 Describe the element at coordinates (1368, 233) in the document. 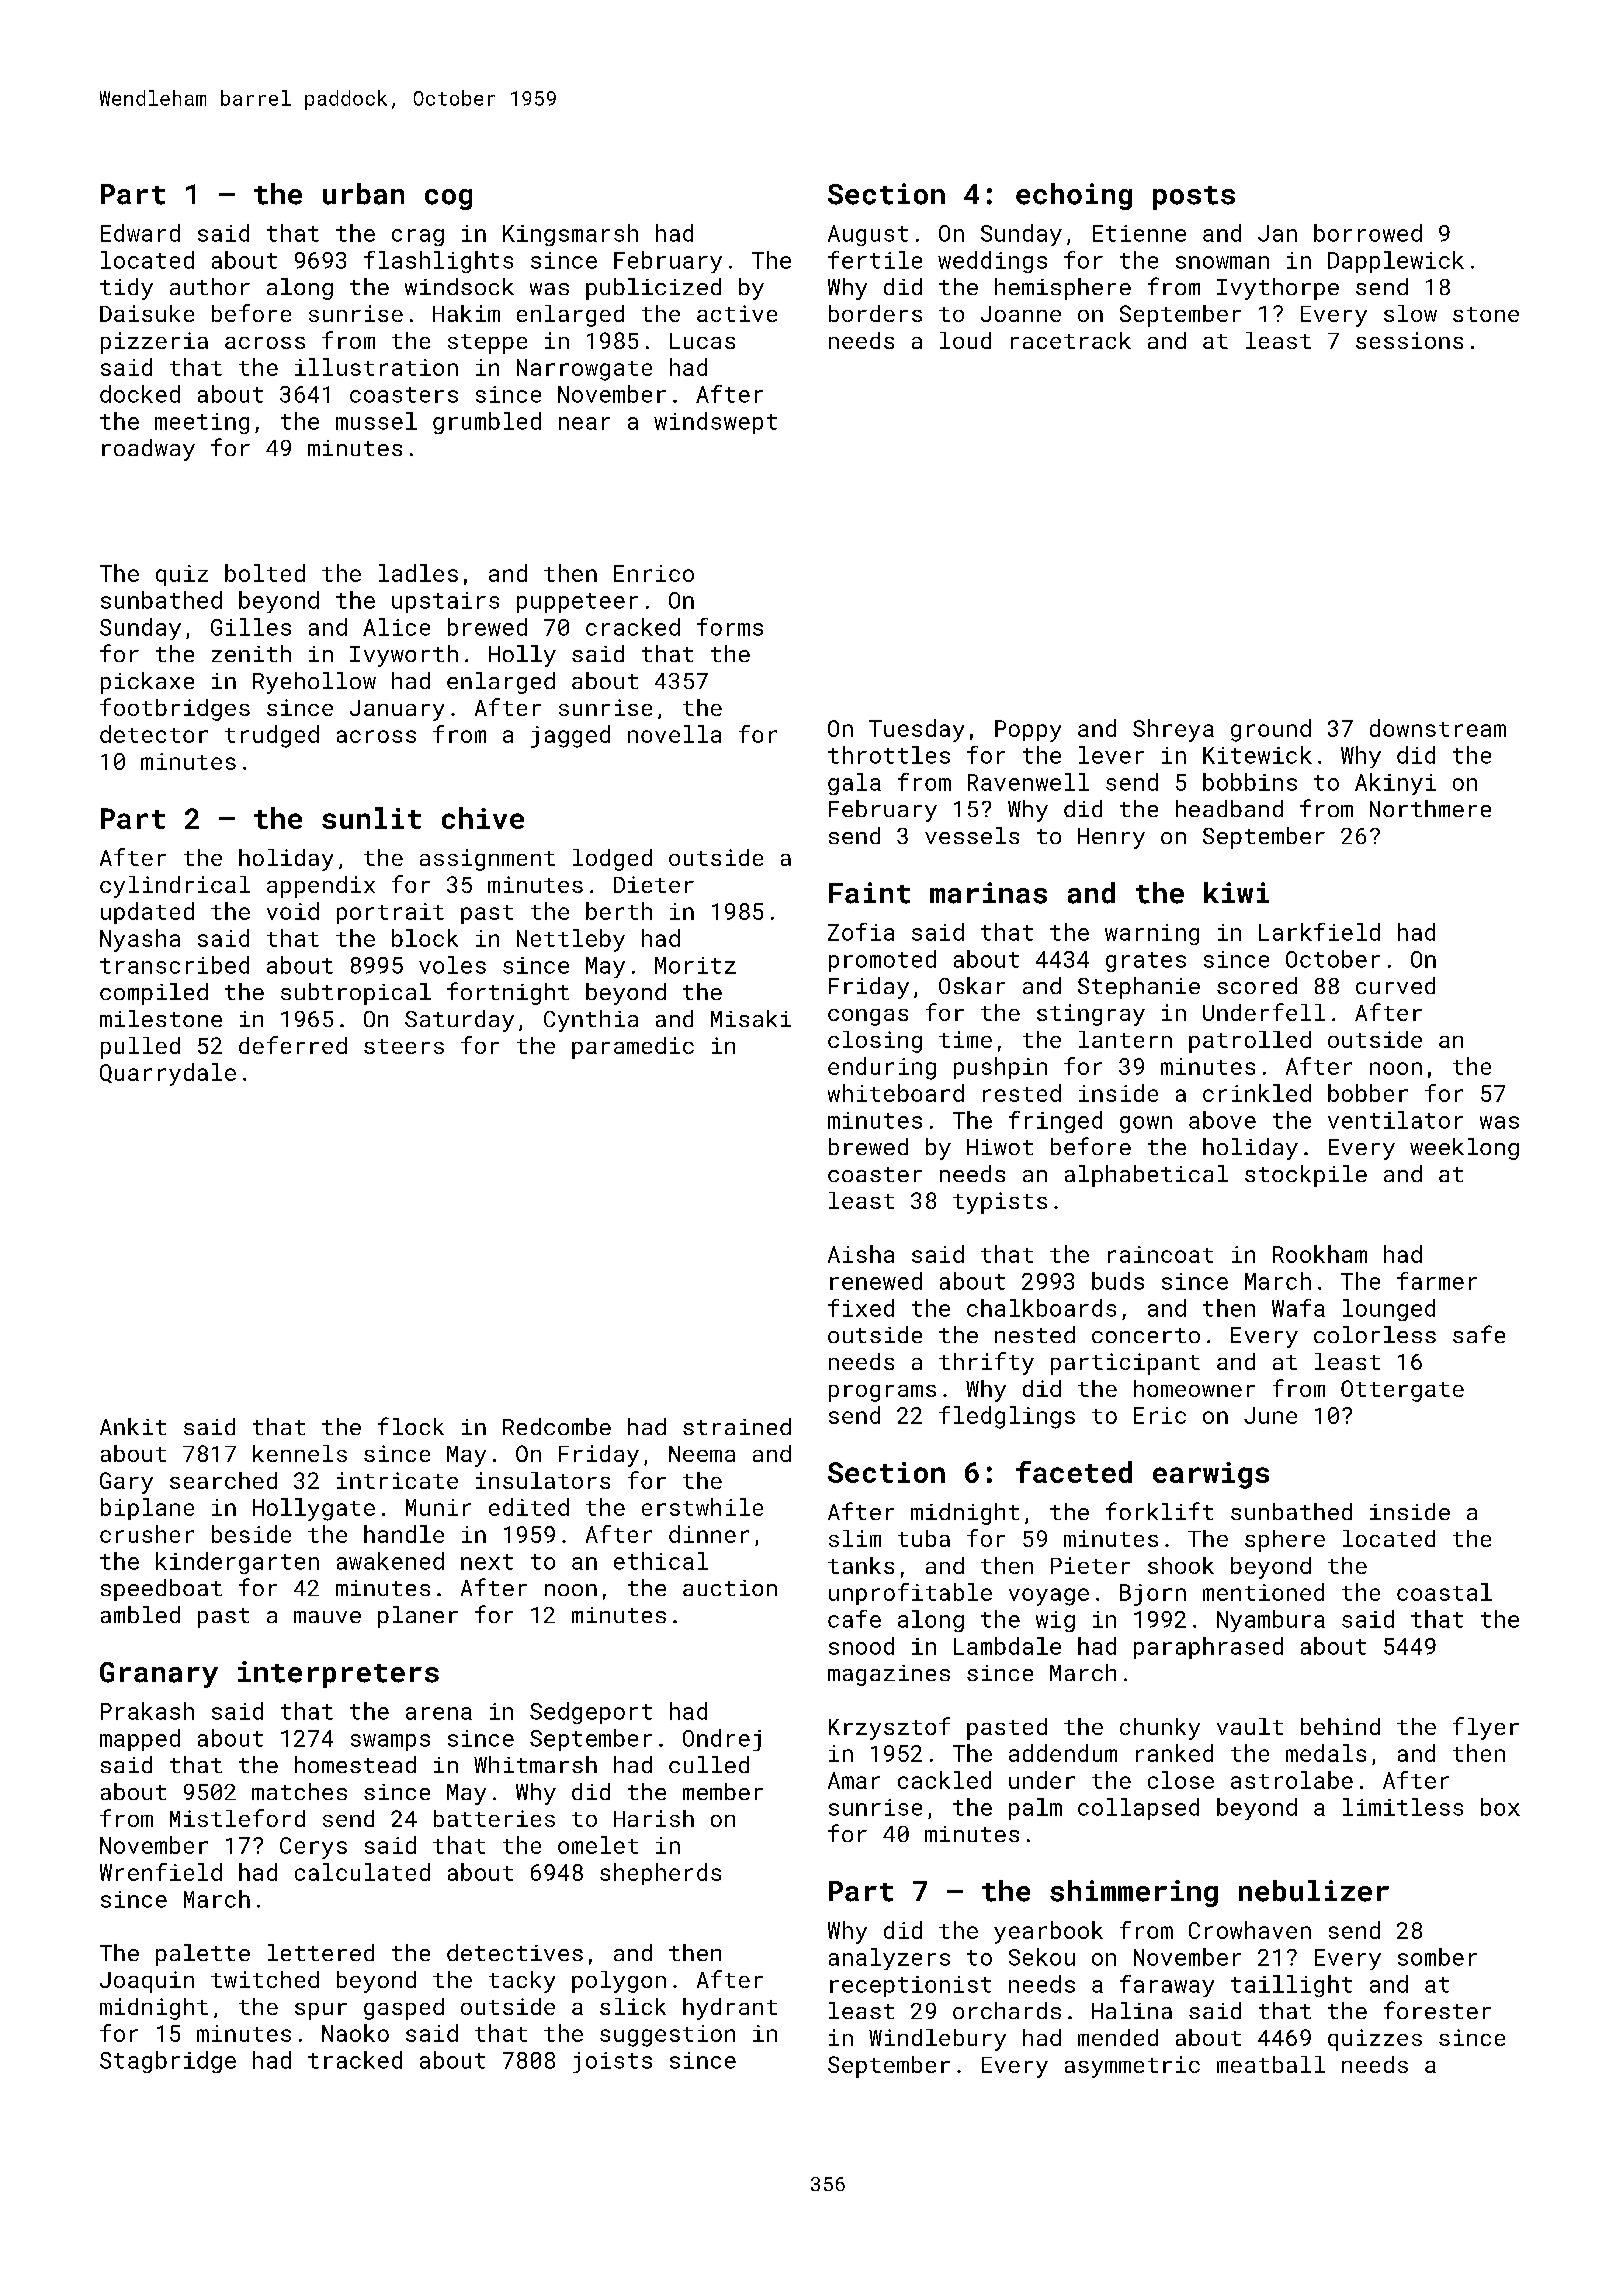

I see `borrowed` at that location.
